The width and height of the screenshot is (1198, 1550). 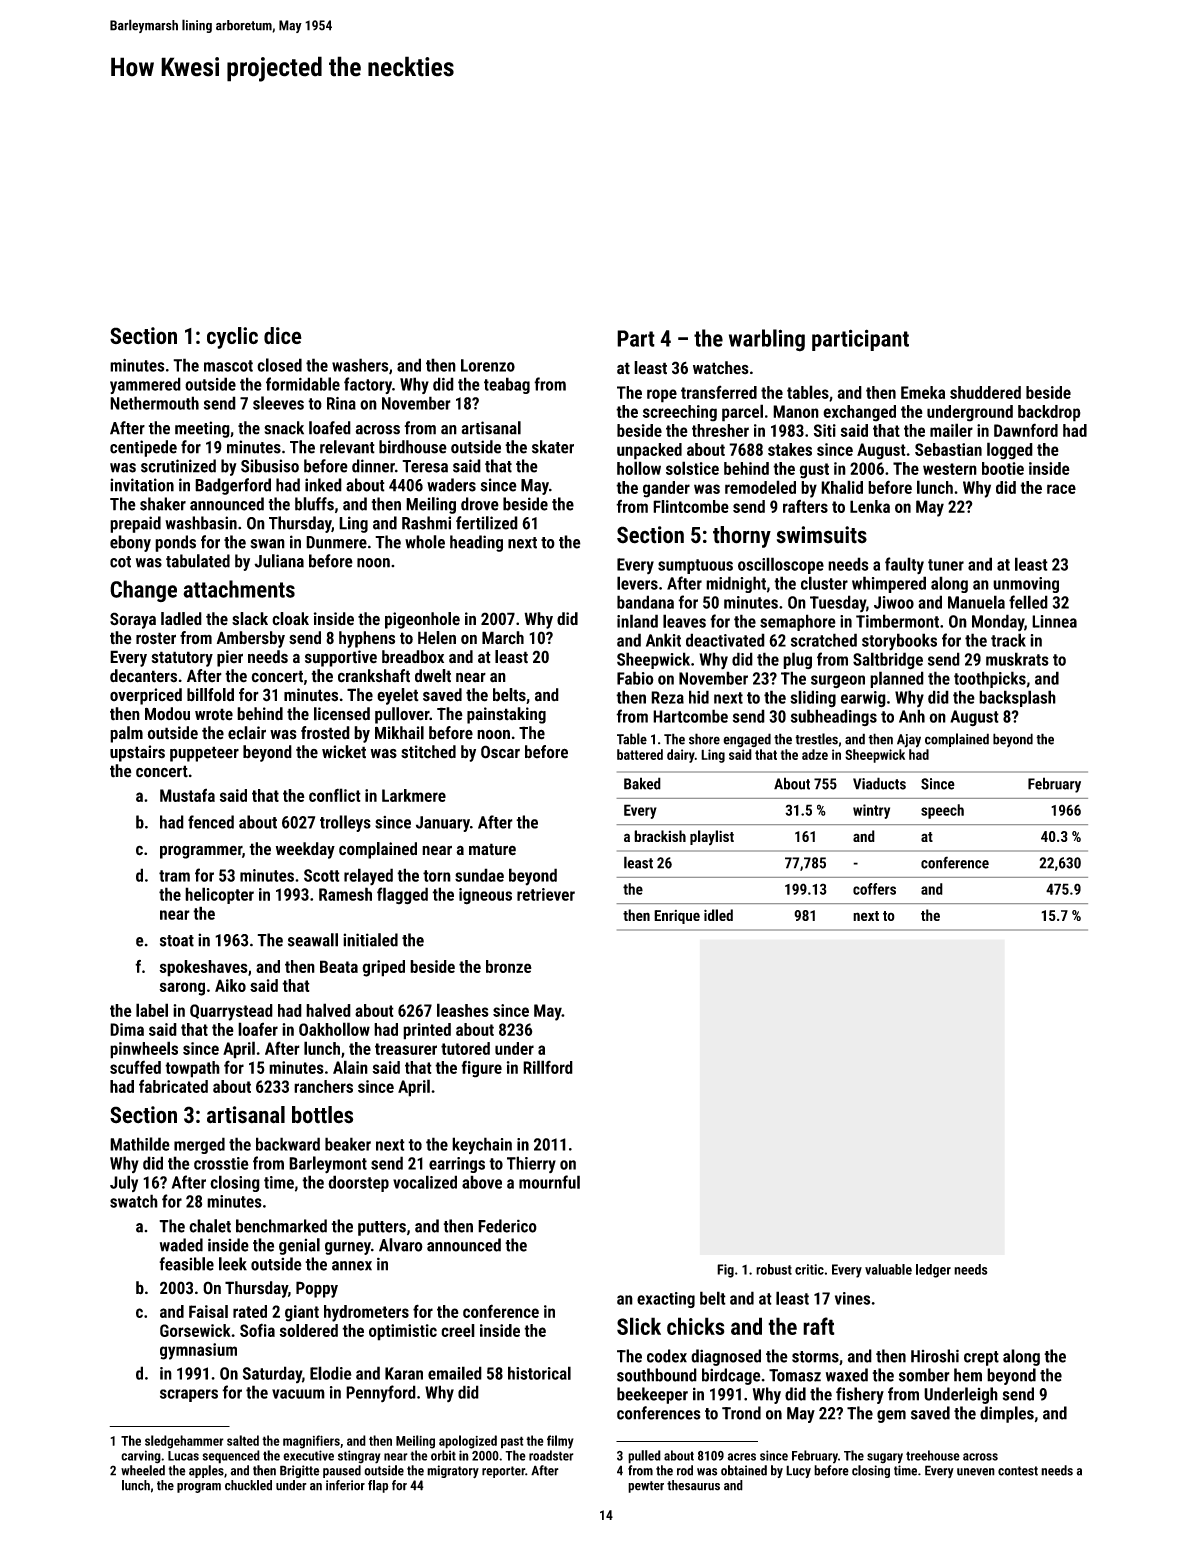 I want to click on stoat, so click(x=177, y=941).
